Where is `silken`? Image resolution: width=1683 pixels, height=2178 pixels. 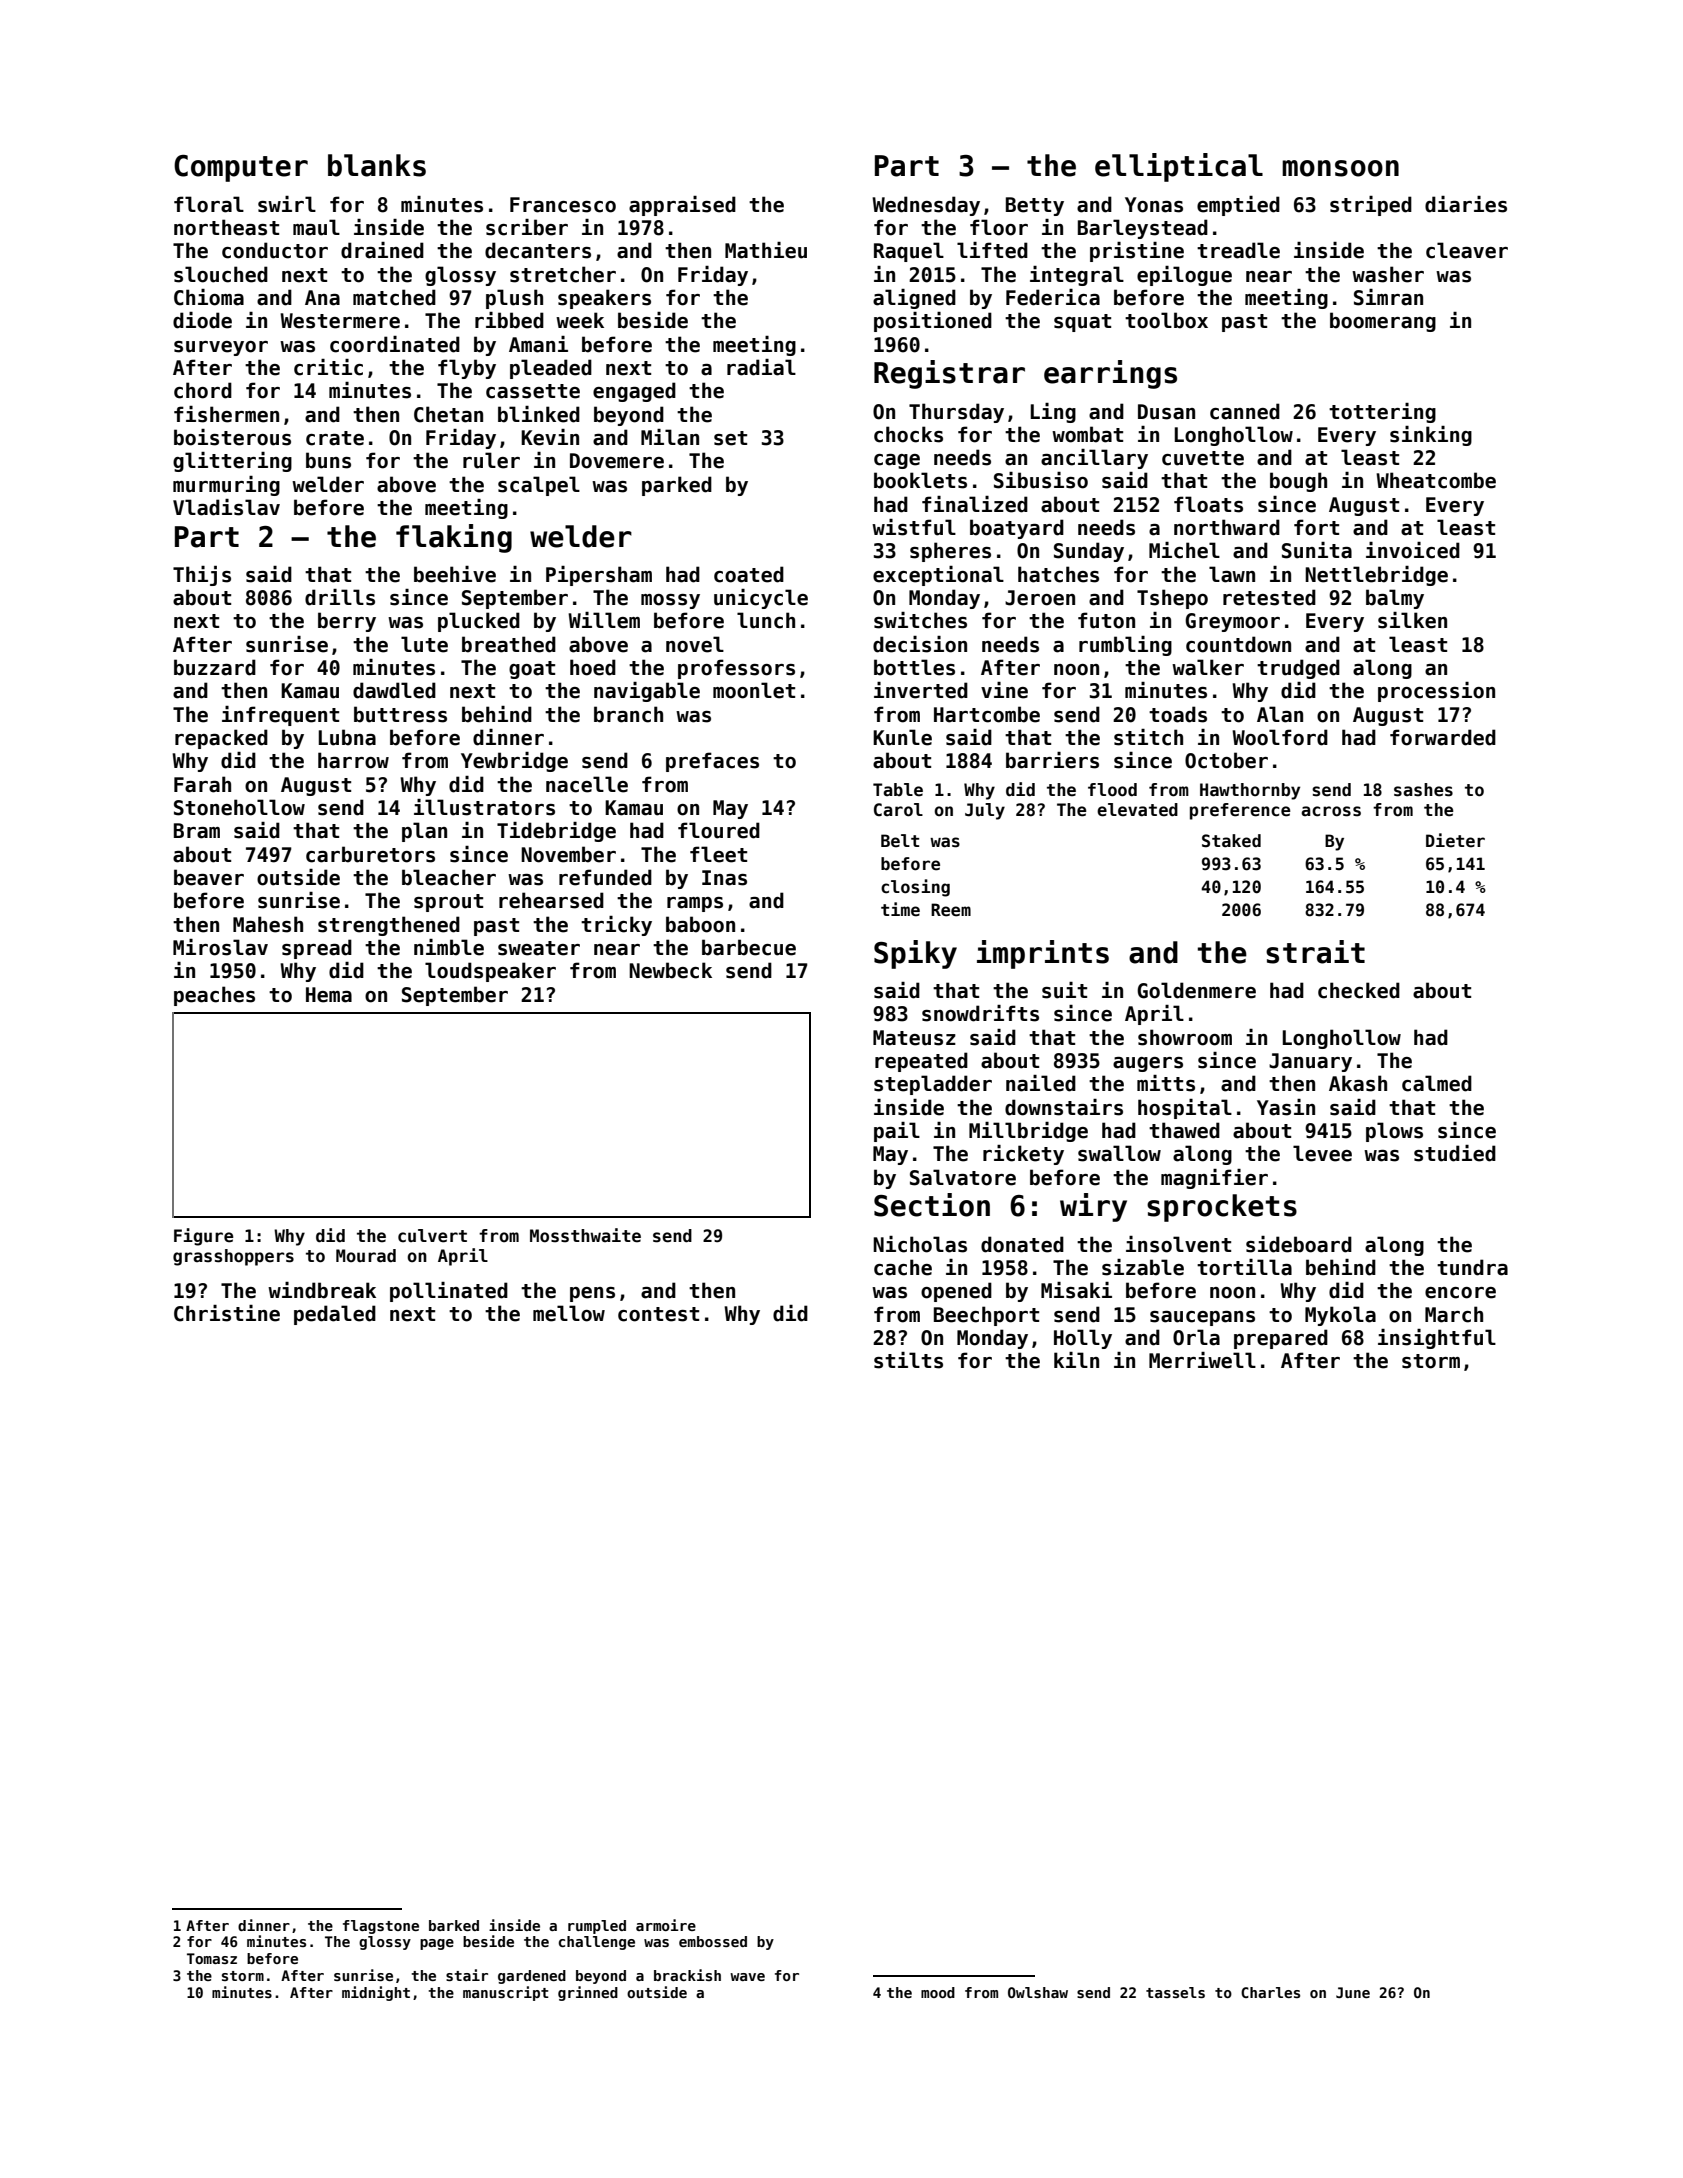 silken is located at coordinates (1412, 620).
